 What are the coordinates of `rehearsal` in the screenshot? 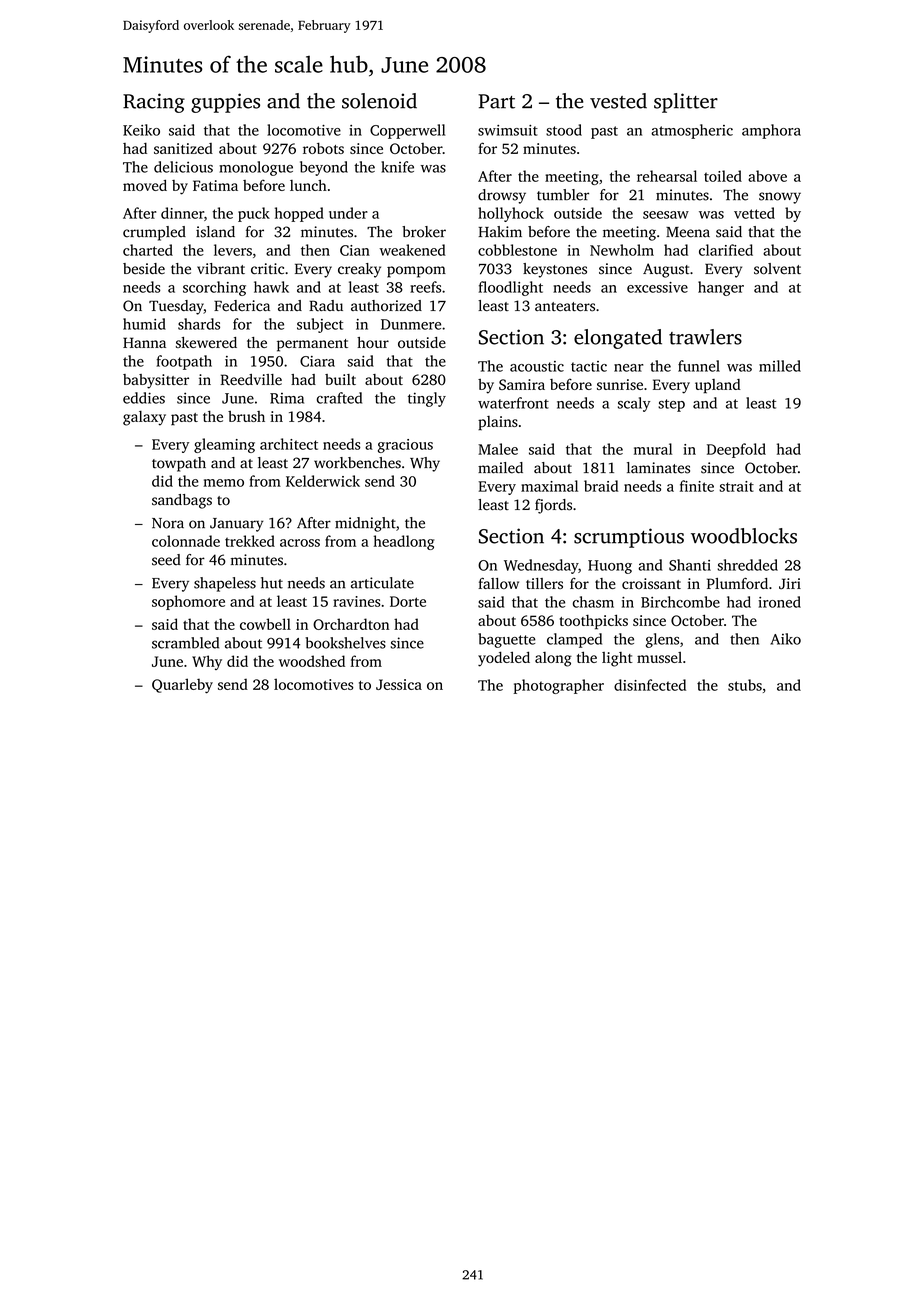 It's located at (667, 176).
